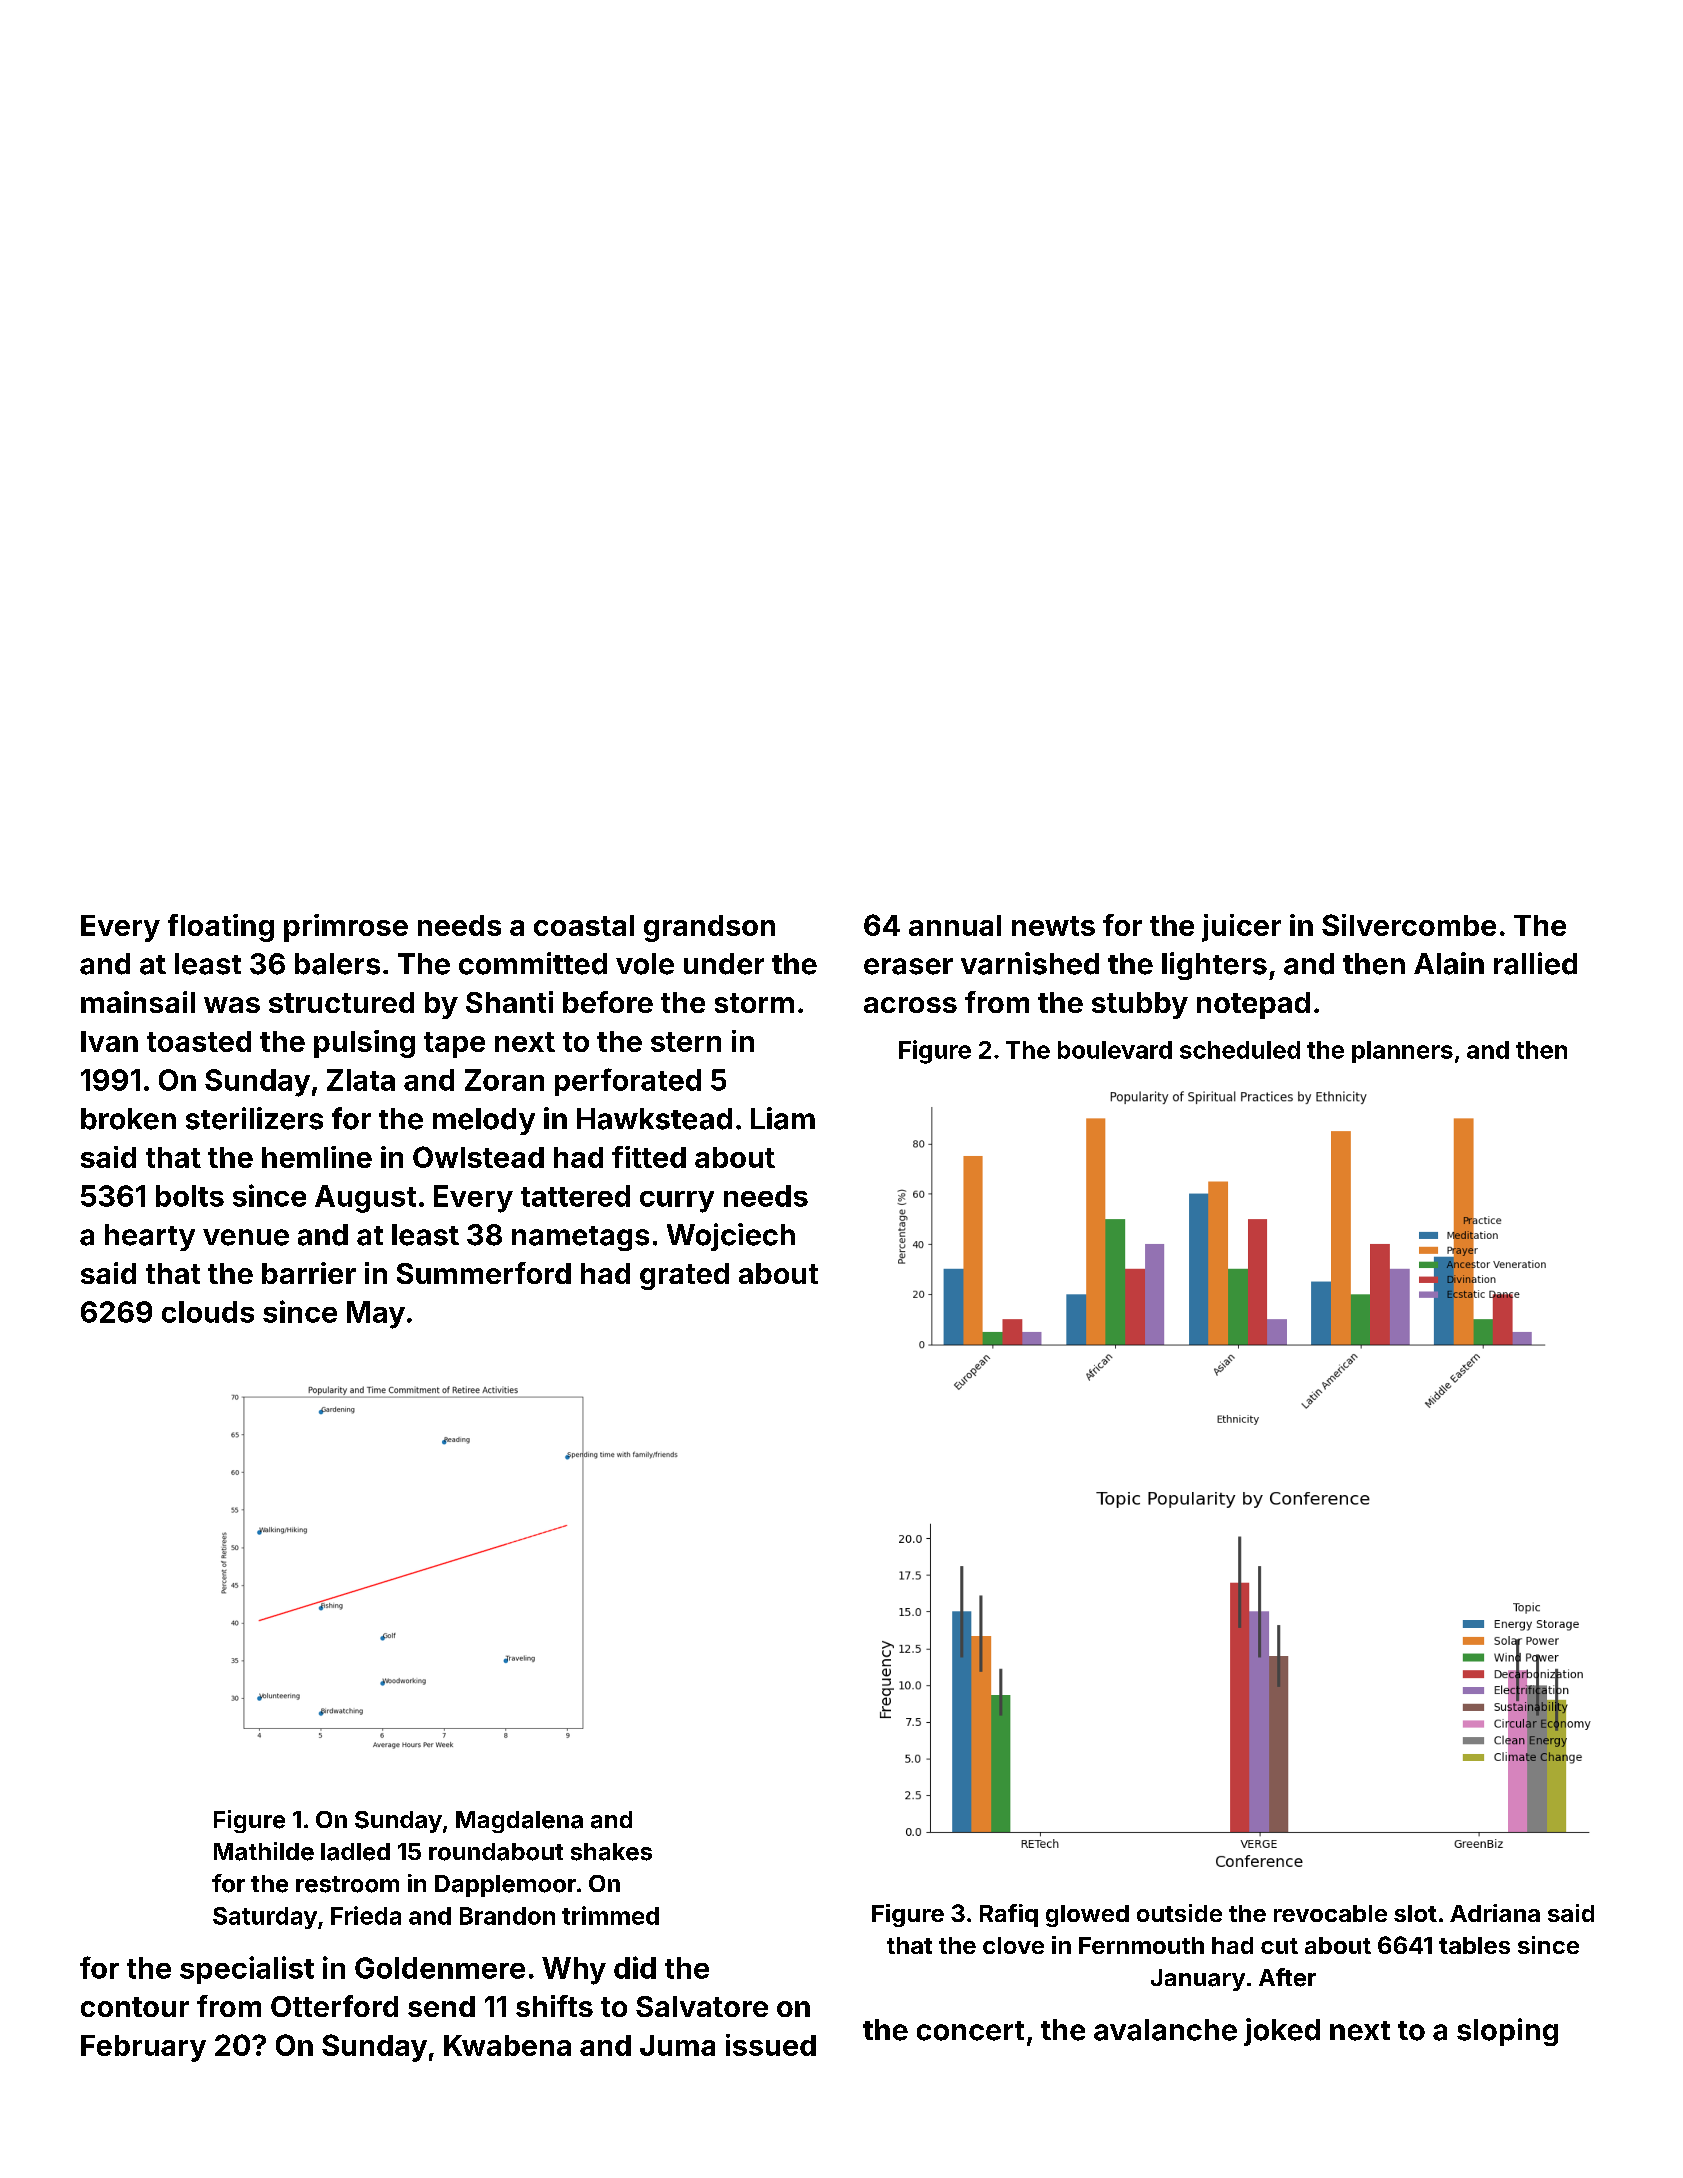  I want to click on clouds, so click(208, 1312).
